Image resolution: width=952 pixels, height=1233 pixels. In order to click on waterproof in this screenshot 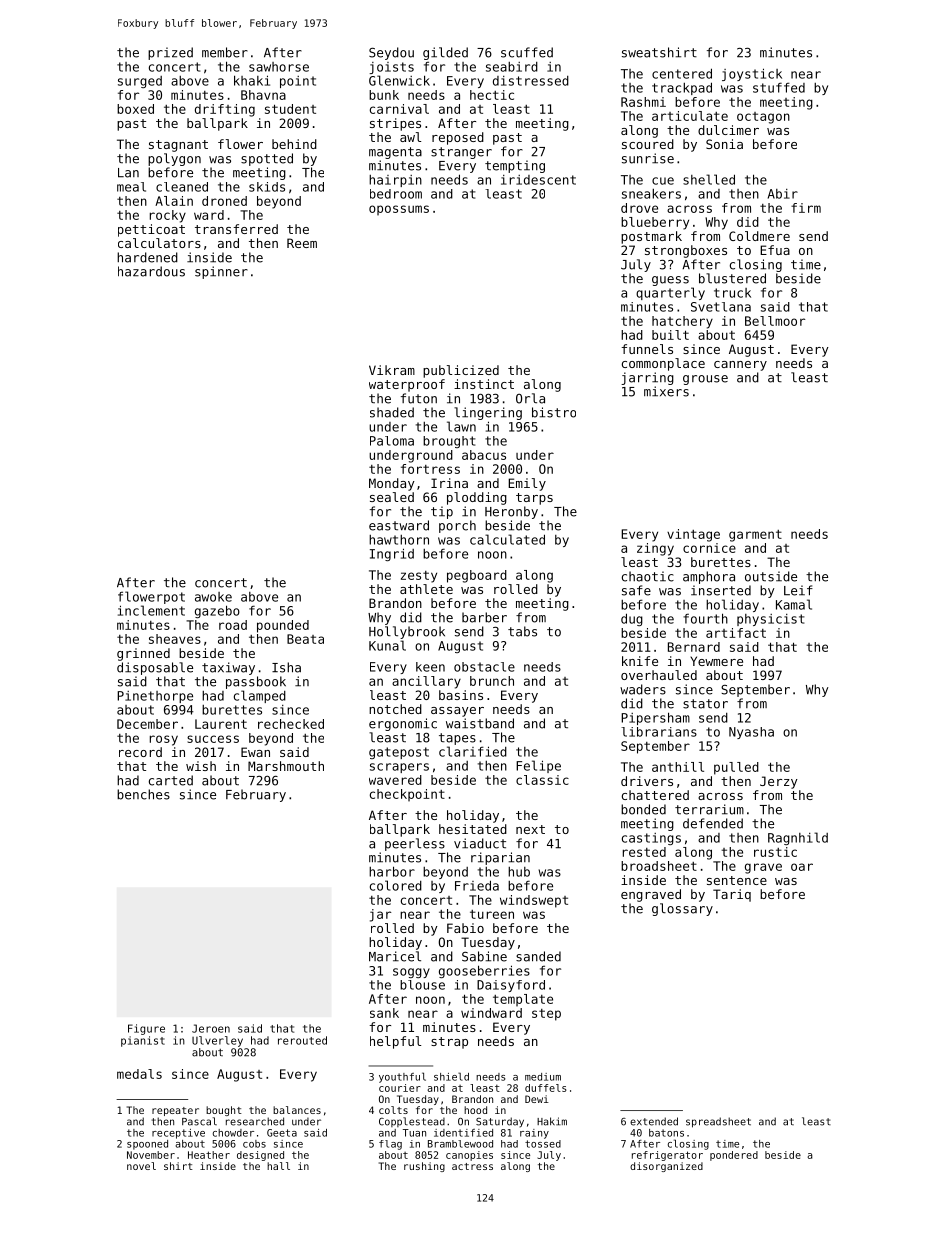, I will do `click(407, 385)`.
